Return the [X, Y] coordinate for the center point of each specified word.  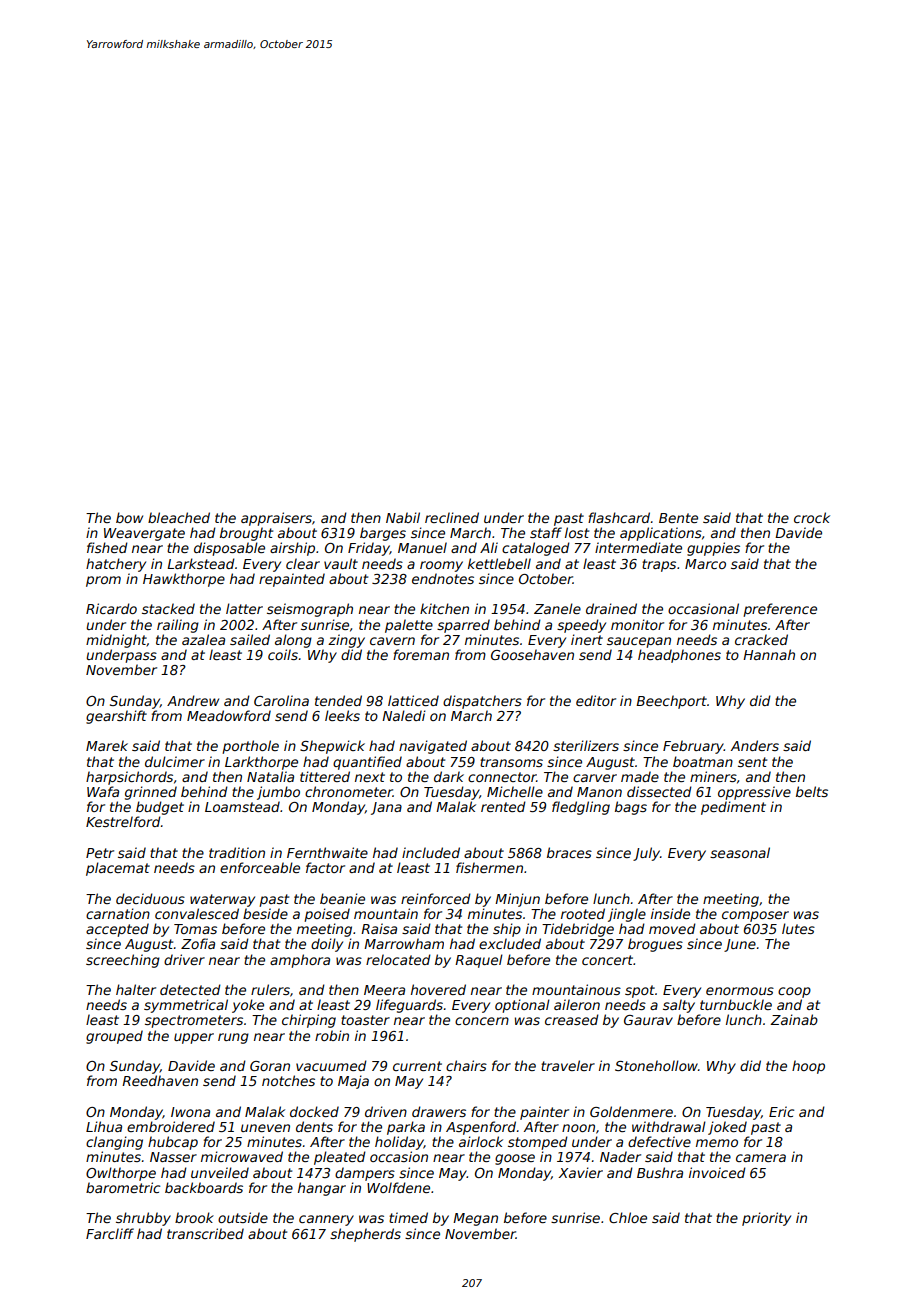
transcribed [205, 1233]
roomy [441, 566]
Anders [755, 745]
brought [246, 534]
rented [503, 806]
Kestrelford [123, 821]
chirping [309, 1021]
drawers [439, 1111]
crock [812, 517]
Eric [781, 1111]
